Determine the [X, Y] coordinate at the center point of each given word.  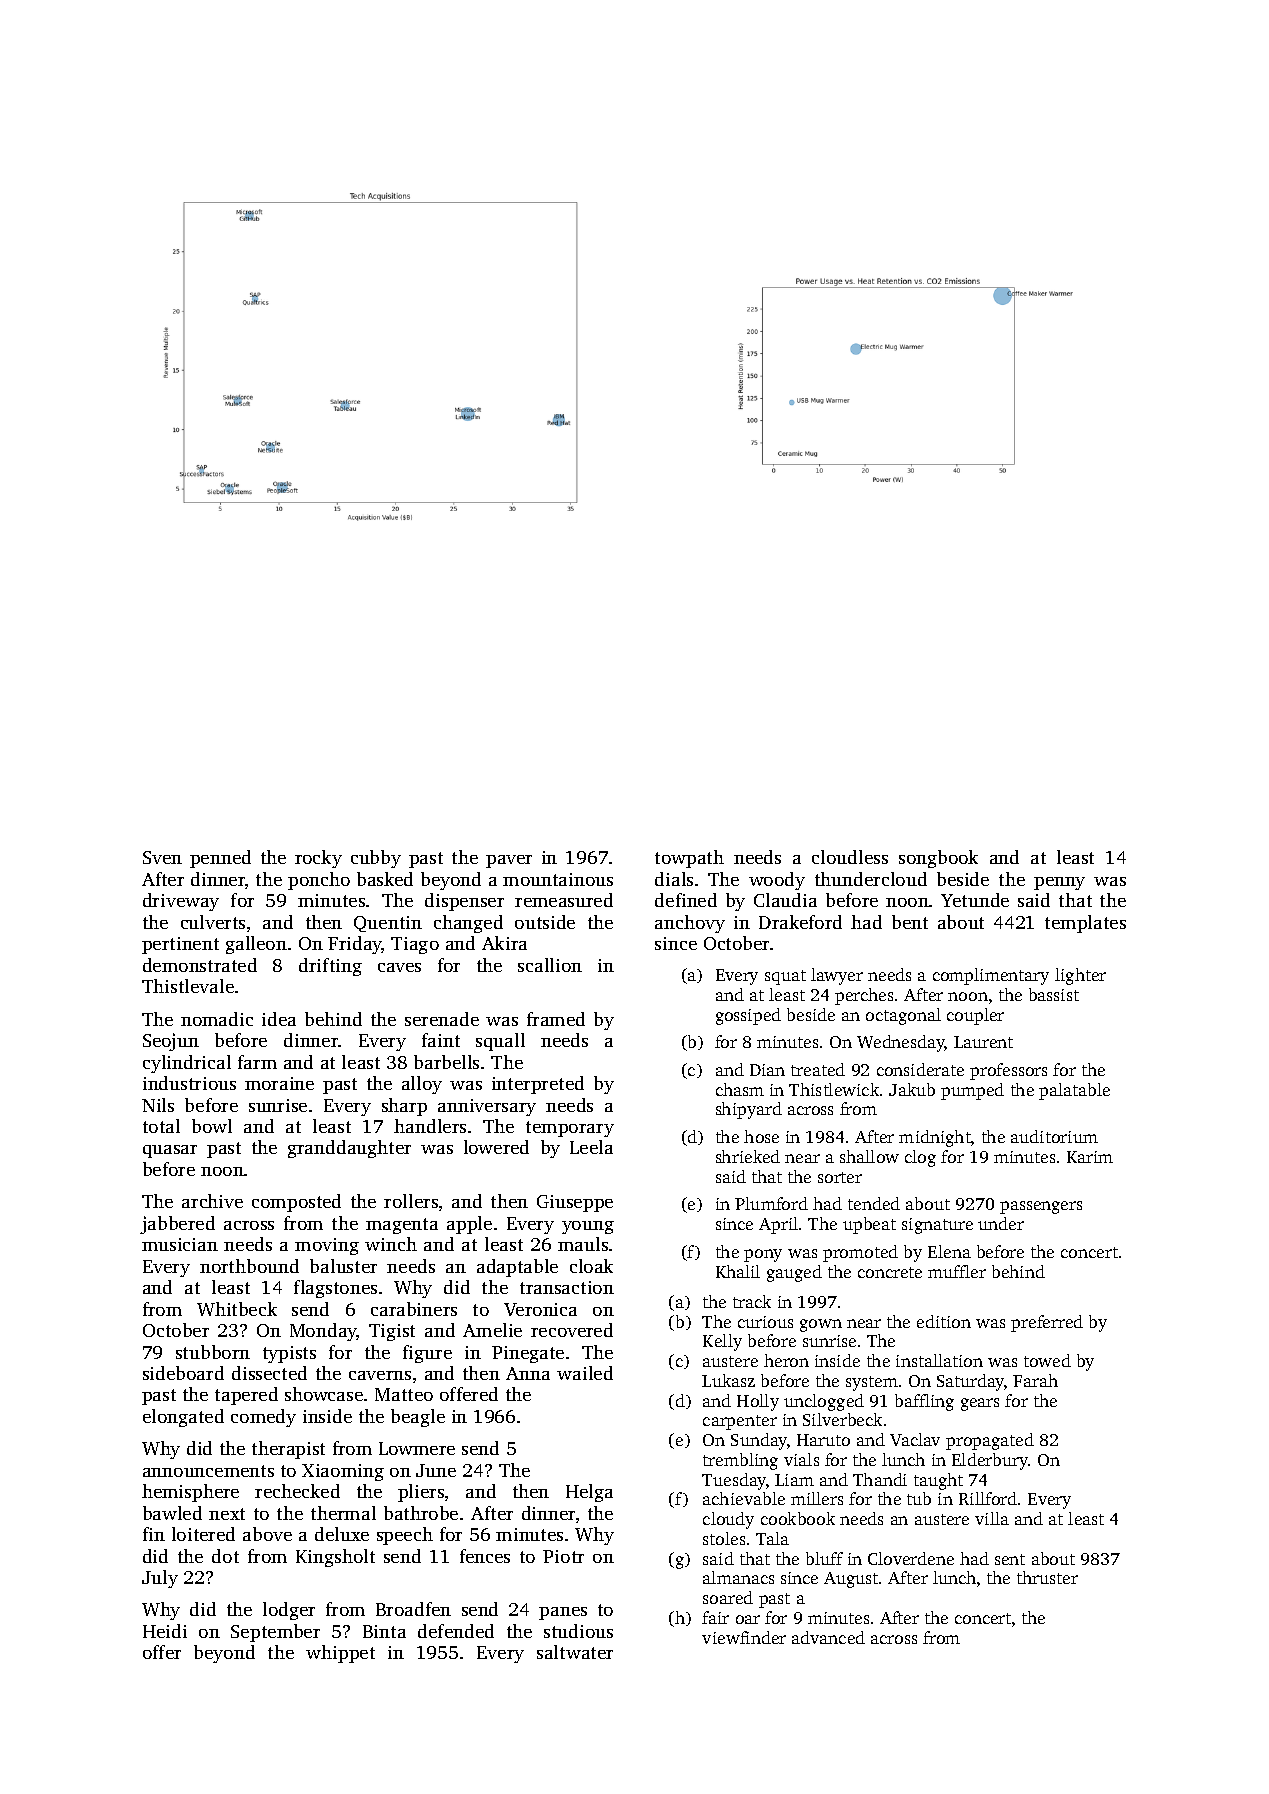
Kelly [722, 1342]
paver [509, 861]
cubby [376, 859]
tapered [246, 1396]
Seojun [171, 1042]
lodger [289, 1611]
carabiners [414, 1309]
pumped [972, 1091]
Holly [758, 1402]
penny [1059, 883]
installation [939, 1360]
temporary [570, 1129]
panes [563, 1613]
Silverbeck [842, 1419]
